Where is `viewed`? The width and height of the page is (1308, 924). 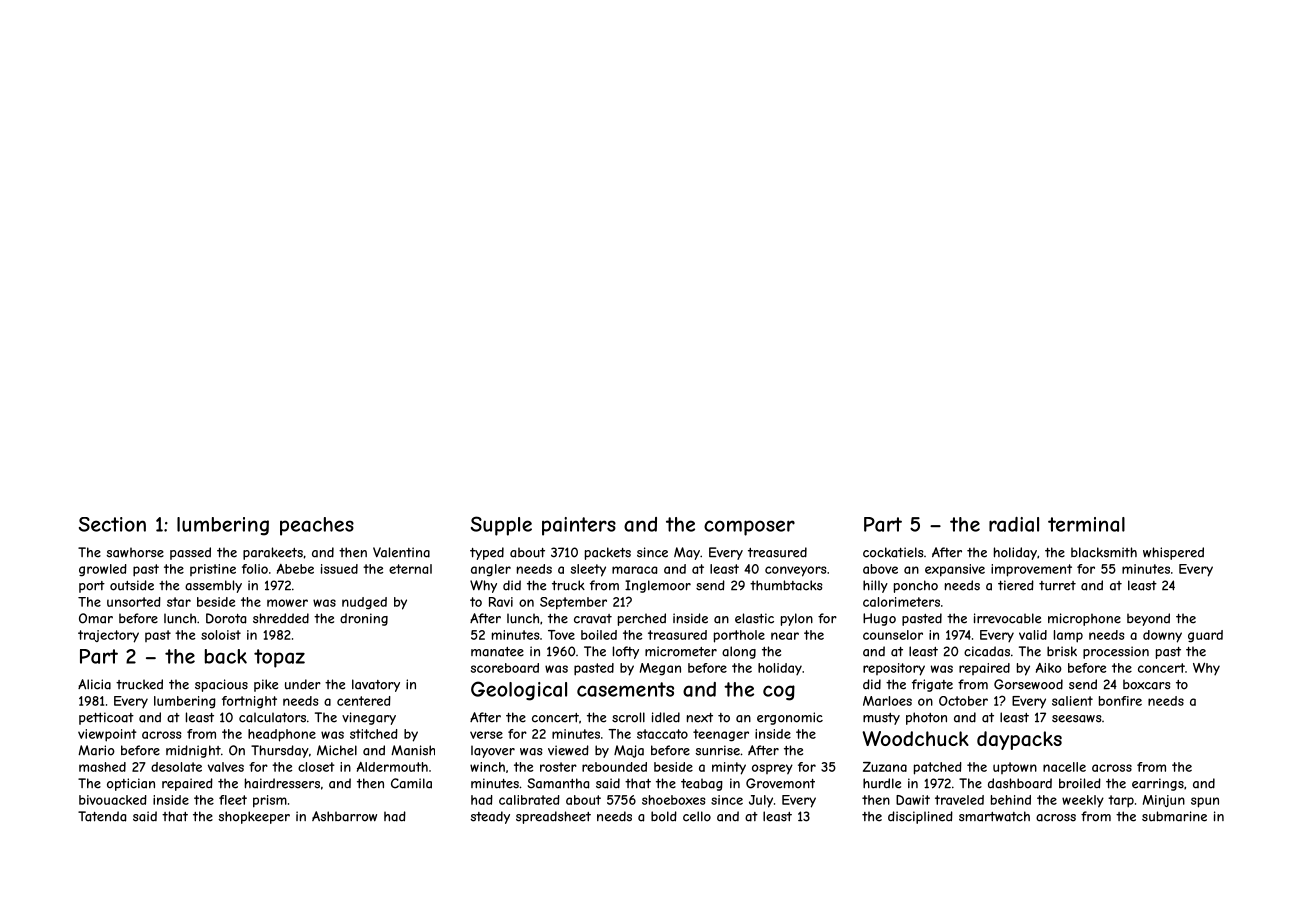 viewed is located at coordinates (568, 750).
